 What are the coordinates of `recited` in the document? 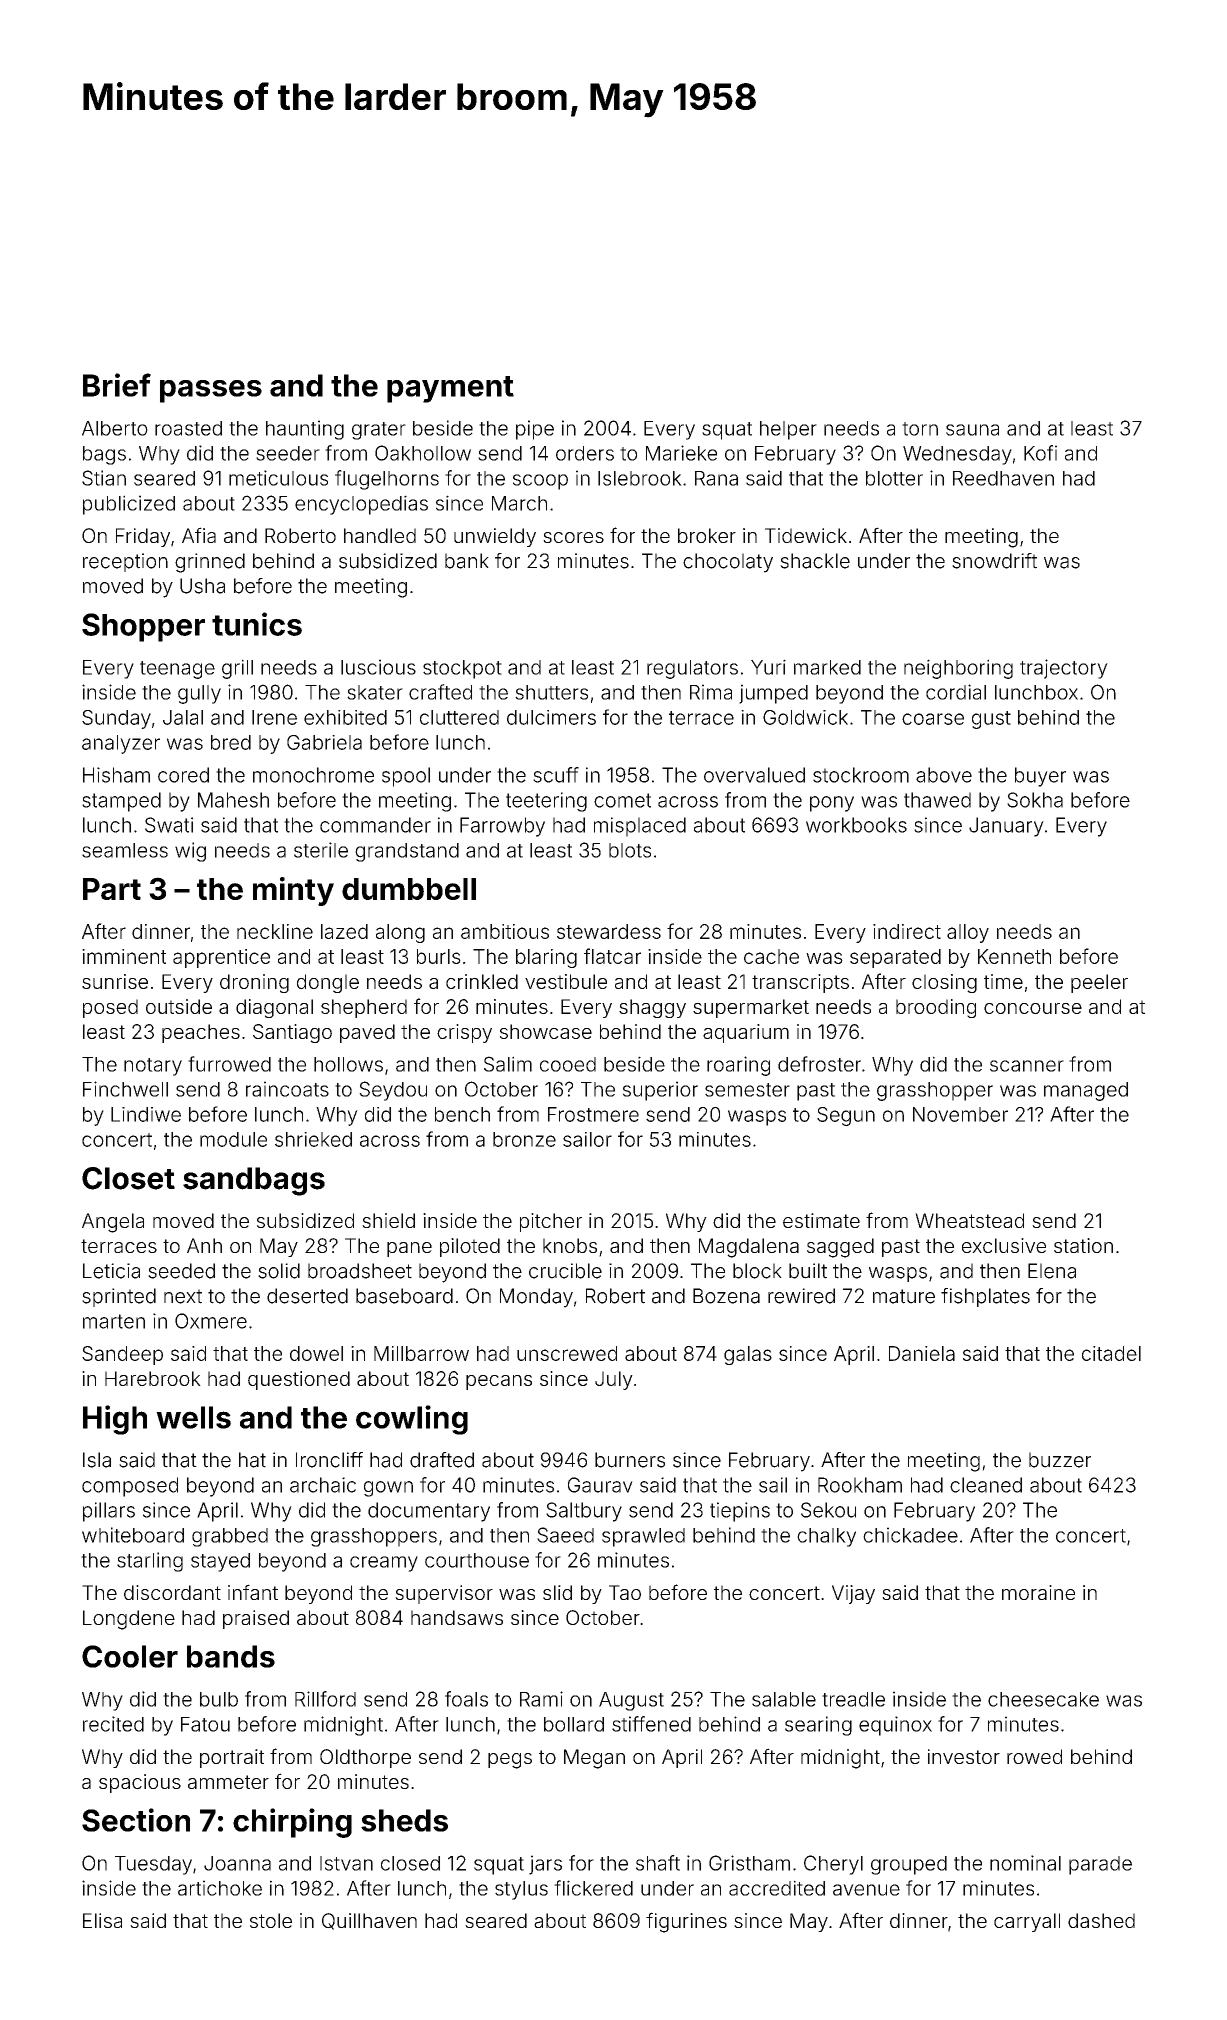 It's located at (113, 1724).
